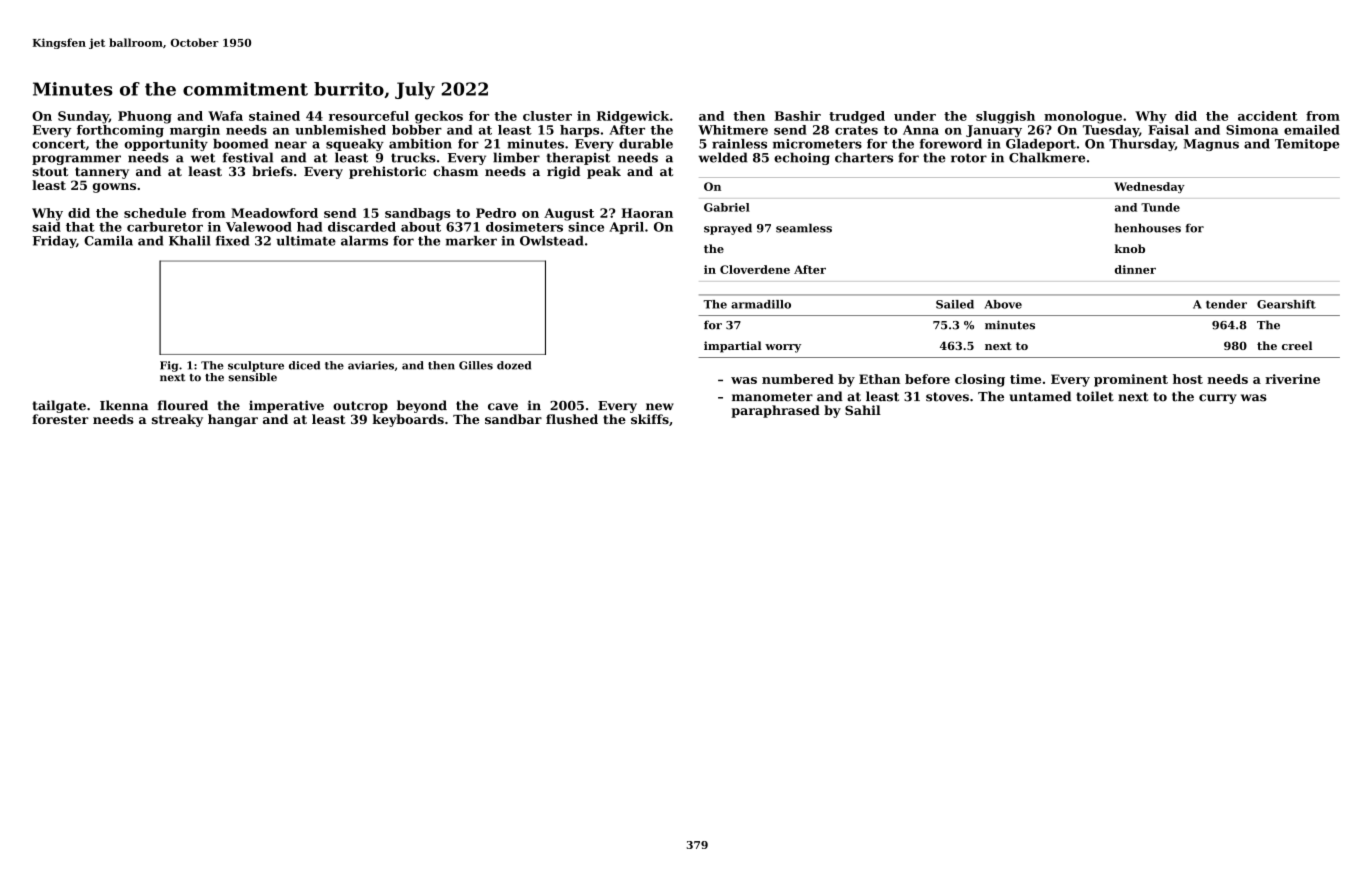 The width and height of the image is (1372, 887). I want to click on creel, so click(1297, 345).
